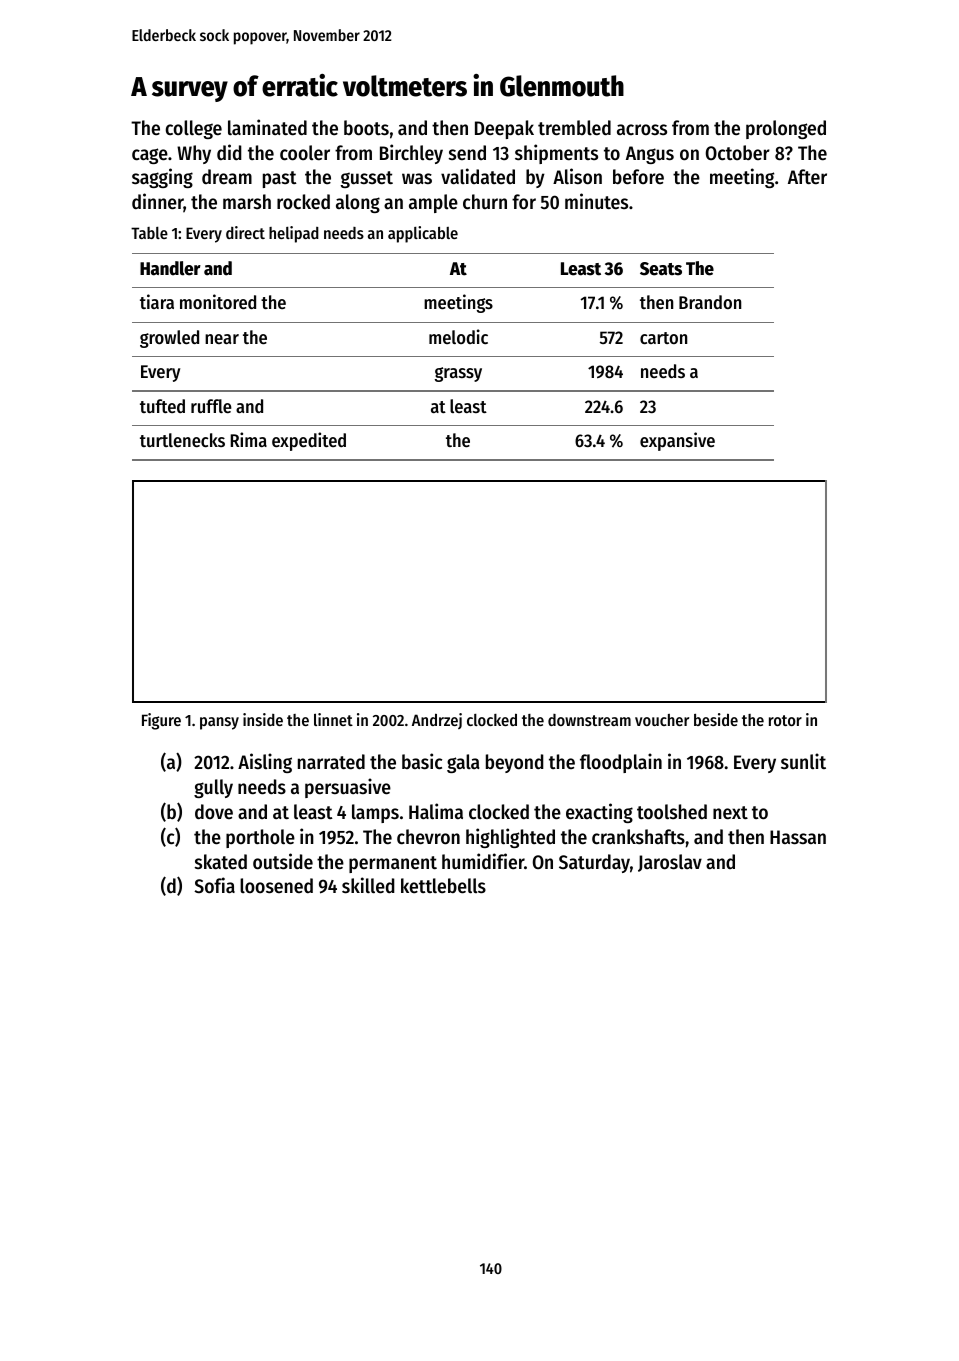 This page has height=1361, width=959. What do you see at coordinates (458, 336) in the page?
I see `melodic` at bounding box center [458, 336].
